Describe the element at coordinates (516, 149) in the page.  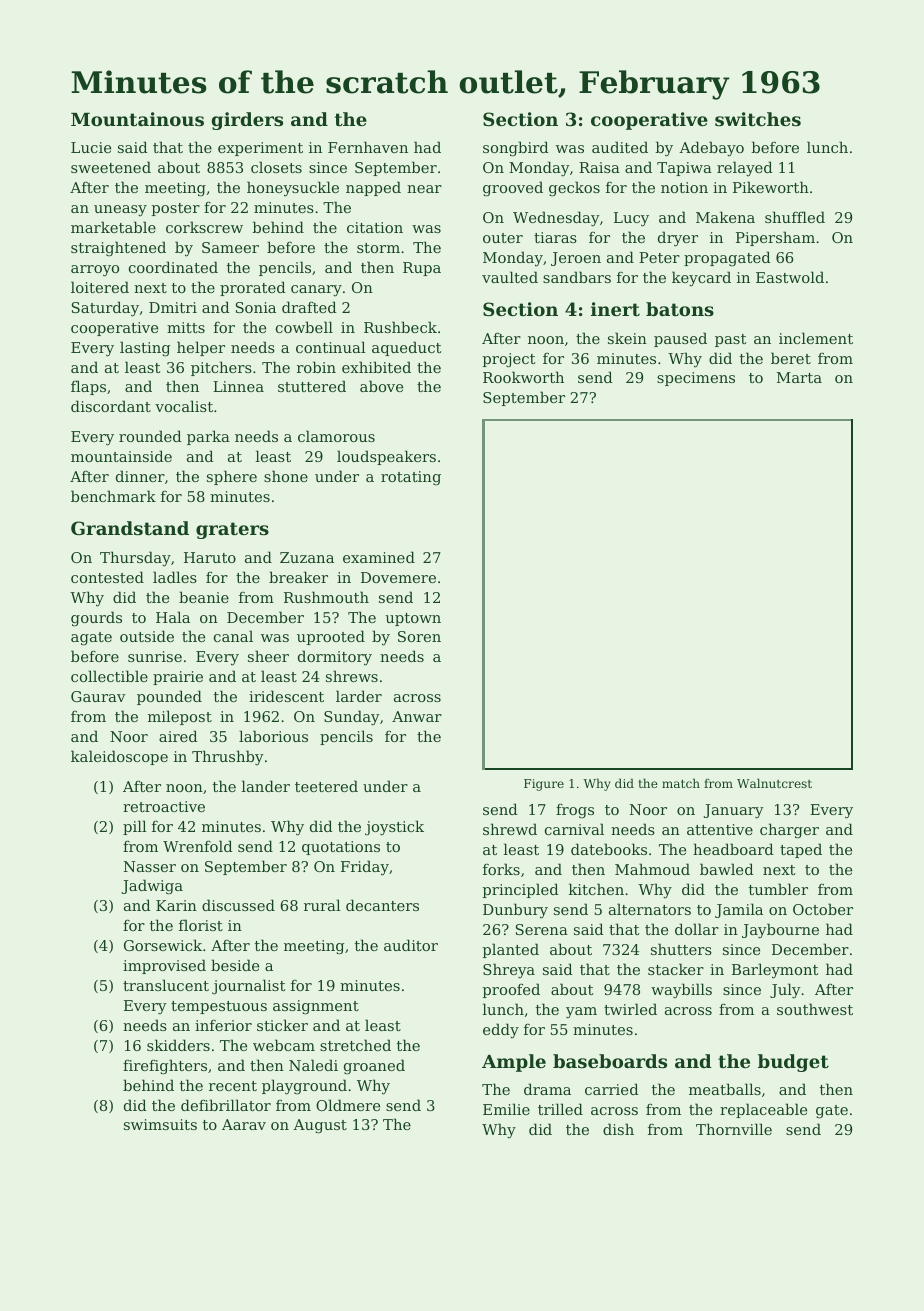
I see `songbird` at that location.
